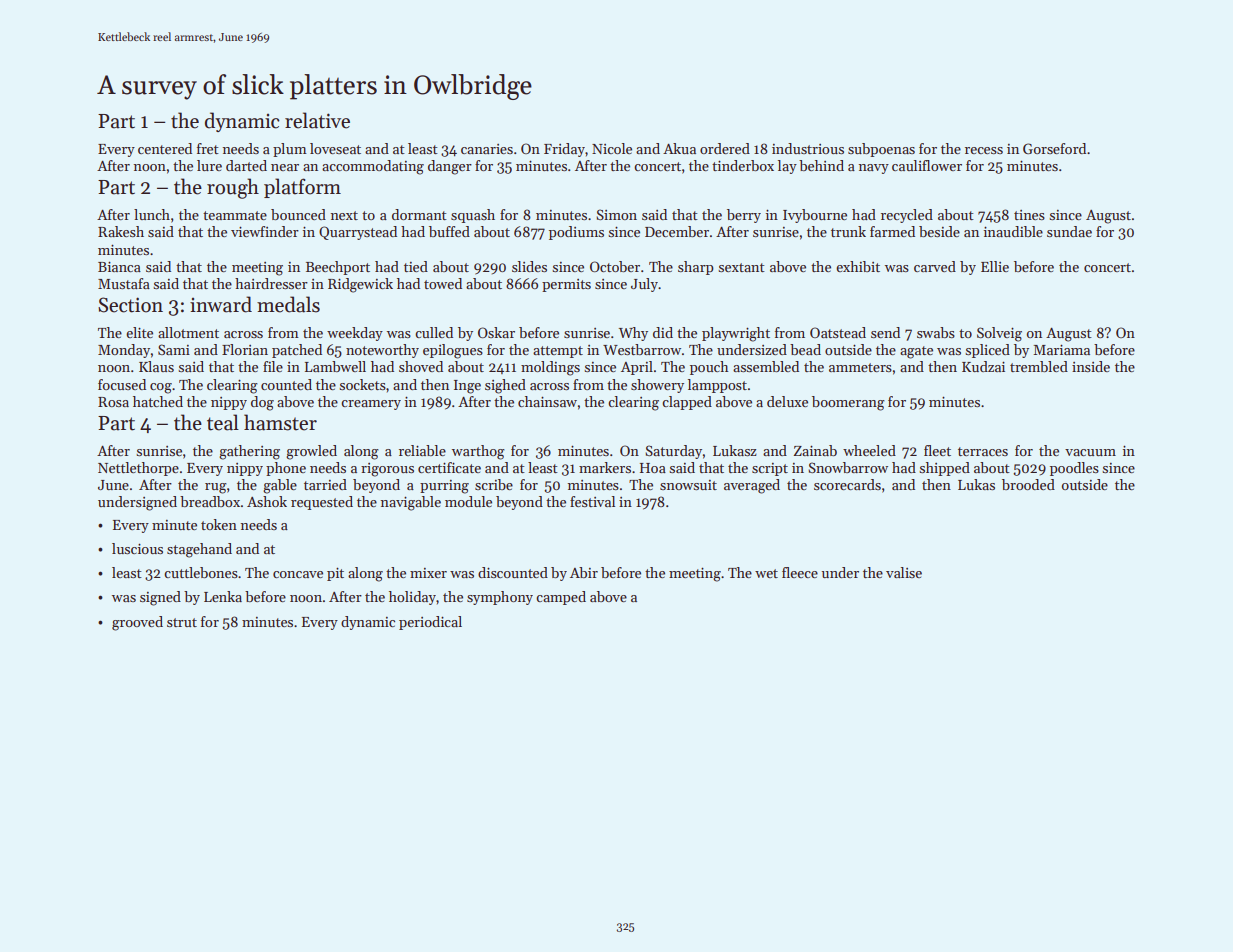 The width and height of the screenshot is (1233, 952). Describe the element at coordinates (848, 467) in the screenshot. I see `Snowbarrow` at that location.
